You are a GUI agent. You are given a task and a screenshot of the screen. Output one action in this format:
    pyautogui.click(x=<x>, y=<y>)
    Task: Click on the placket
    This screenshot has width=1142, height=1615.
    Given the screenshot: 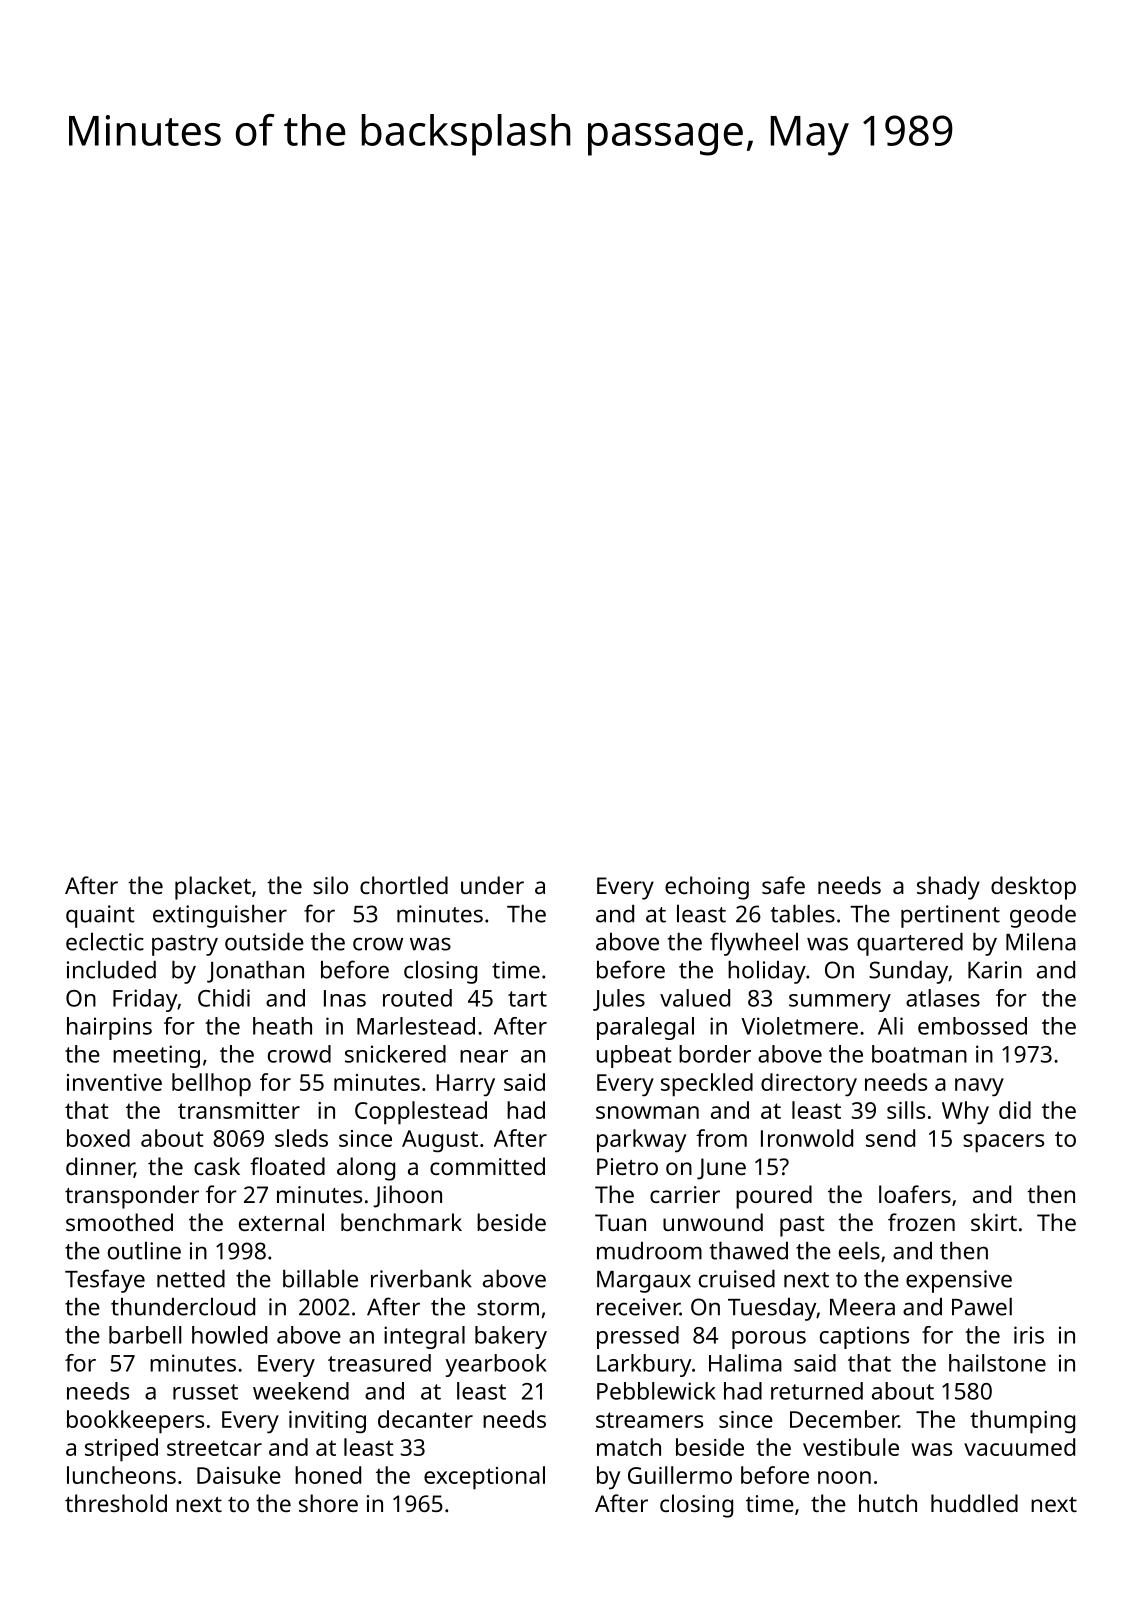 What is the action you would take?
    pyautogui.click(x=213, y=888)
